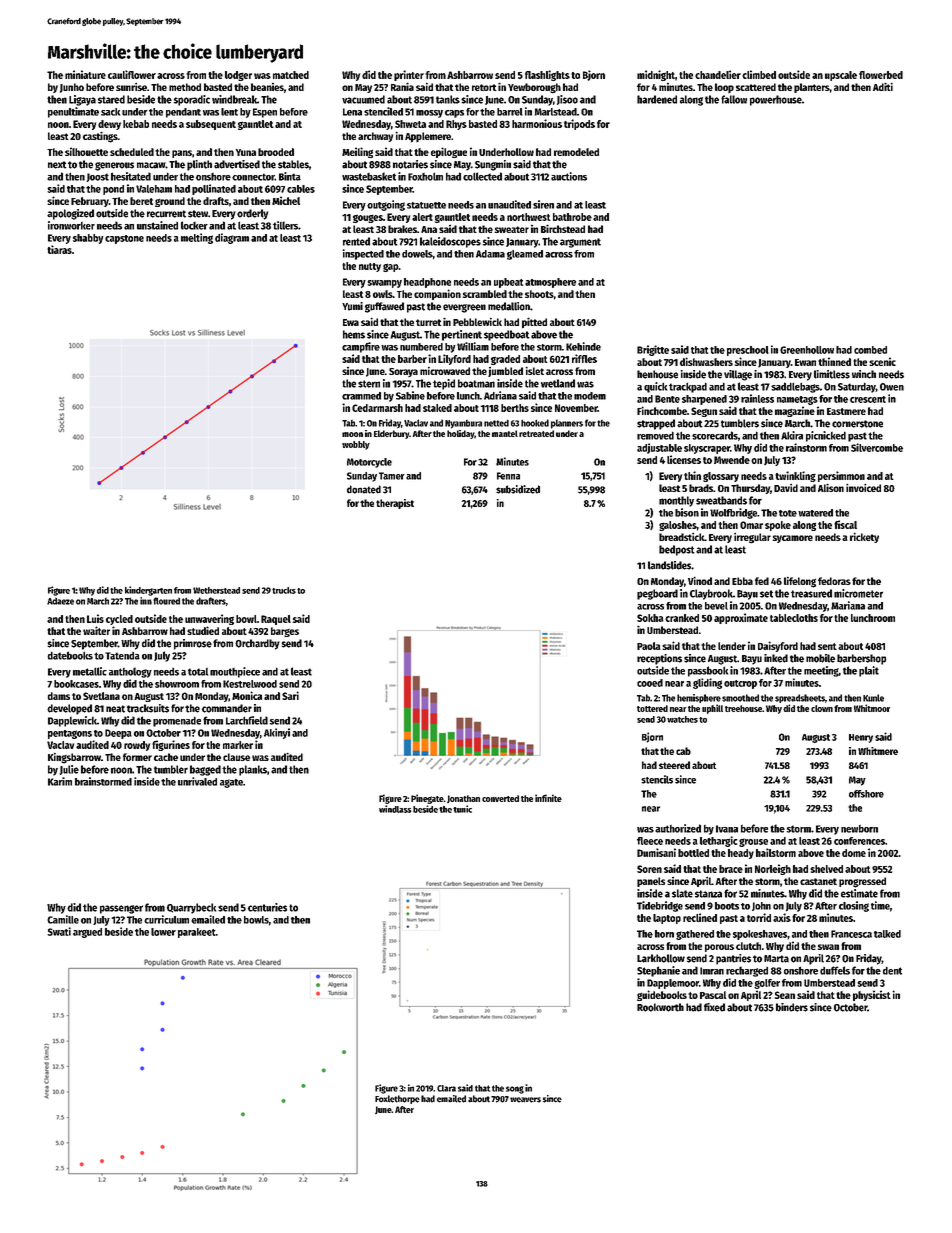  Describe the element at coordinates (397, 1099) in the page. I see `Foxlethorpe` at that location.
